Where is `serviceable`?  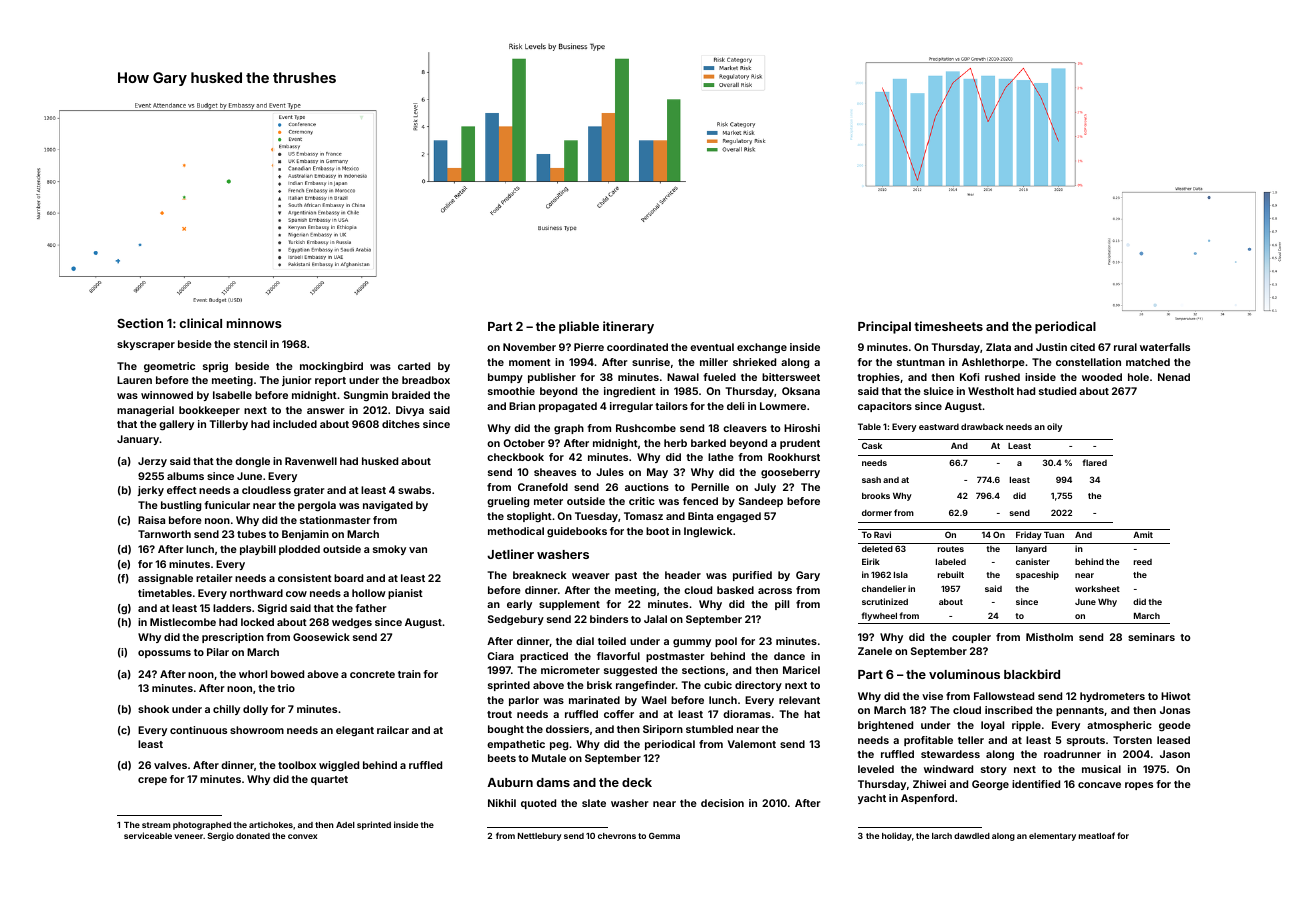
serviceable is located at coordinates (148, 835).
